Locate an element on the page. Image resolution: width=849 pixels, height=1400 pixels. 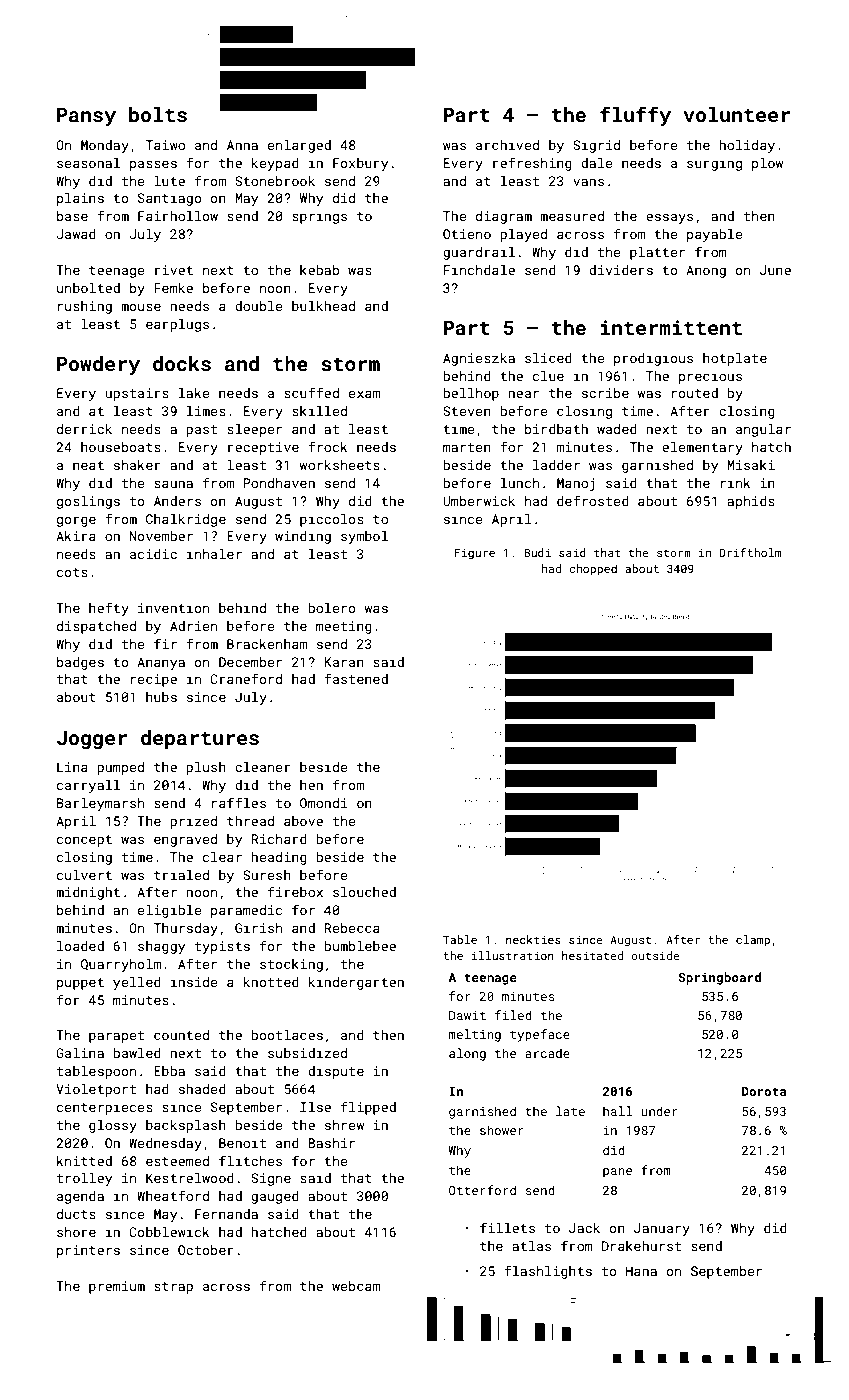
under is located at coordinates (659, 1111).
